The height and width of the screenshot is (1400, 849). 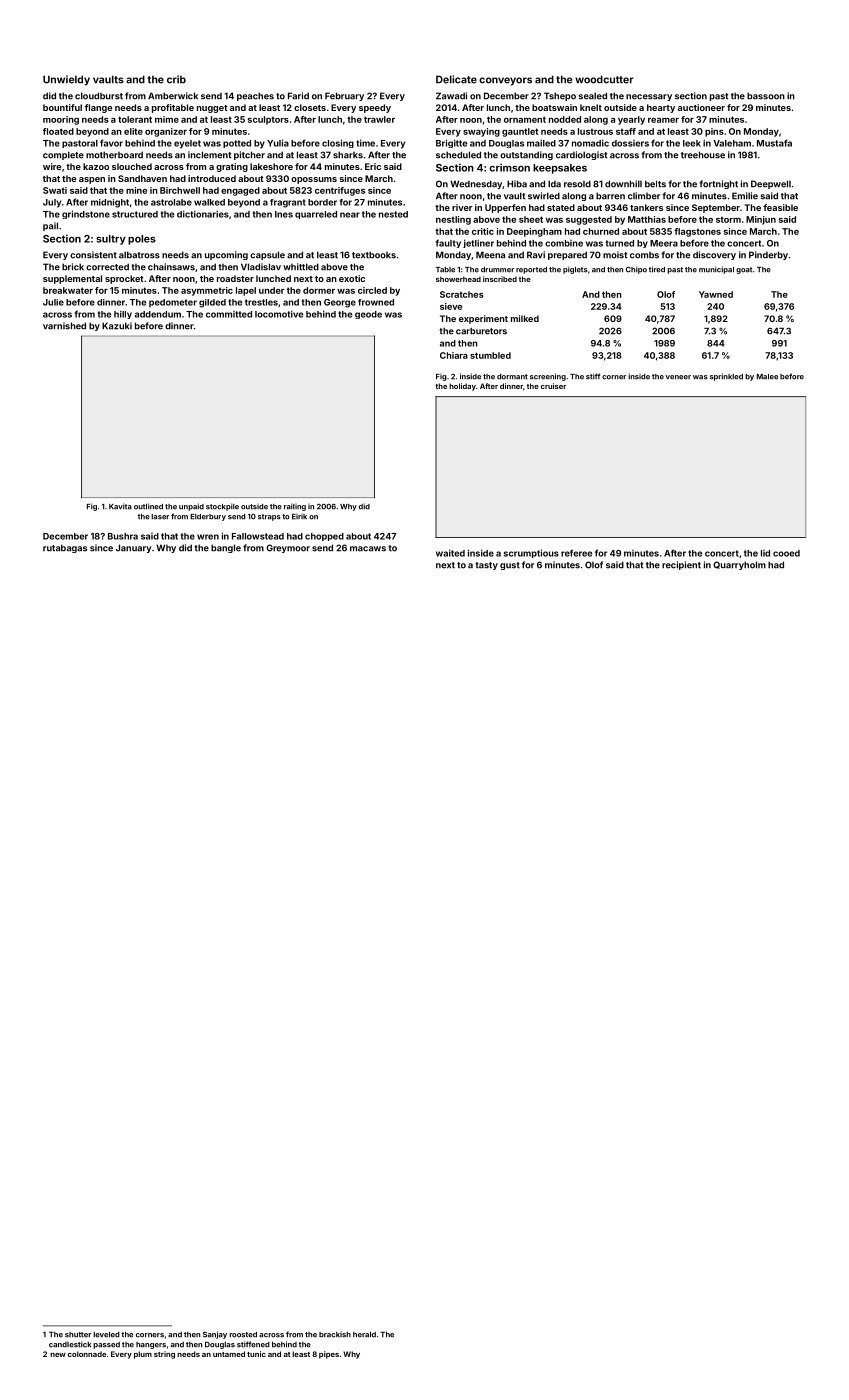 What do you see at coordinates (623, 184) in the screenshot?
I see `downhill` at bounding box center [623, 184].
